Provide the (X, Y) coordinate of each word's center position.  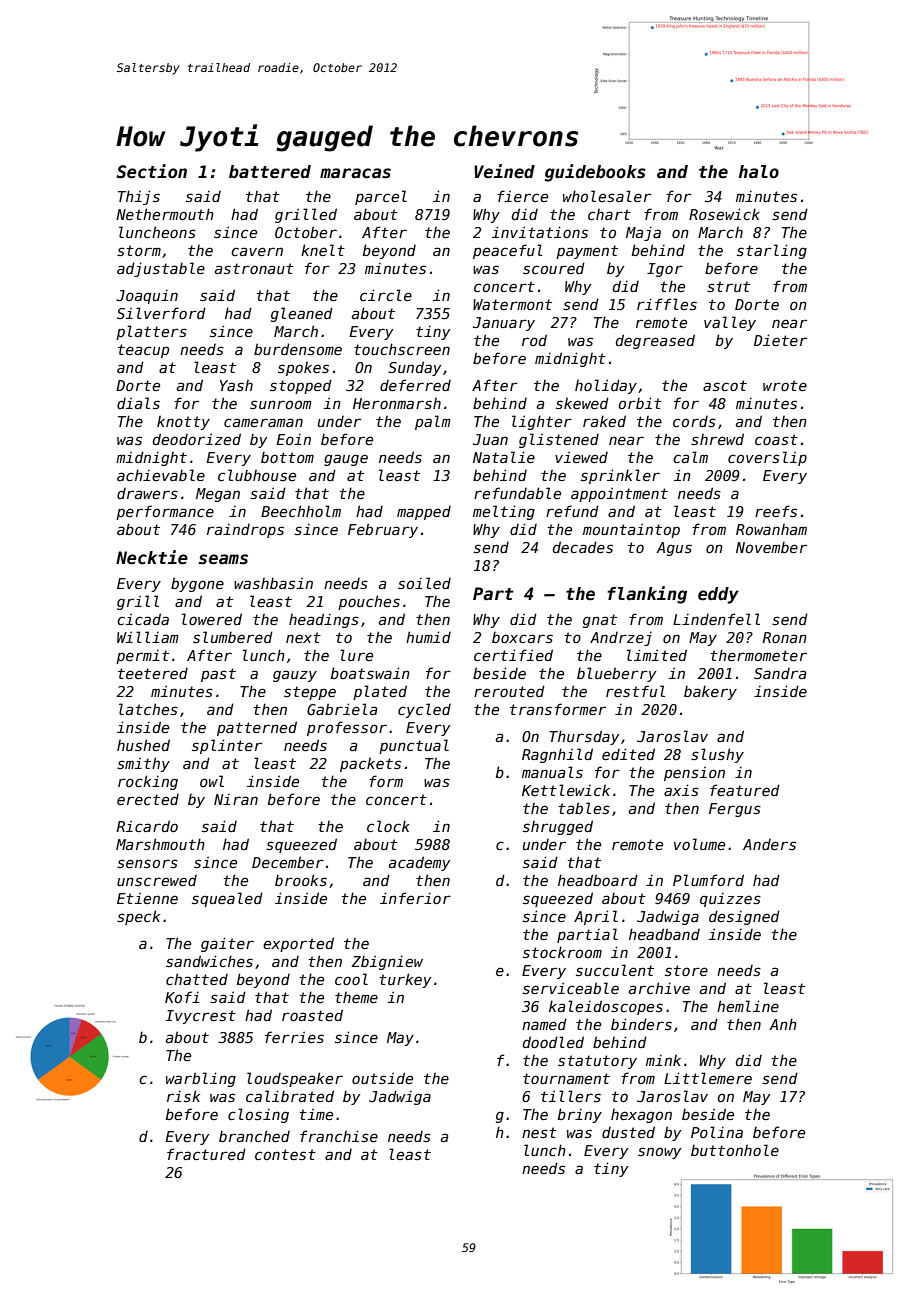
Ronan (785, 637)
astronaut (254, 268)
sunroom (280, 404)
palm (432, 422)
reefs (776, 511)
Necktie (152, 557)
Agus (674, 549)
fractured (206, 1154)
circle (386, 295)
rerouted (509, 691)
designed (744, 917)
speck (138, 917)
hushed (143, 745)
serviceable (571, 988)
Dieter (780, 340)
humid (428, 637)
